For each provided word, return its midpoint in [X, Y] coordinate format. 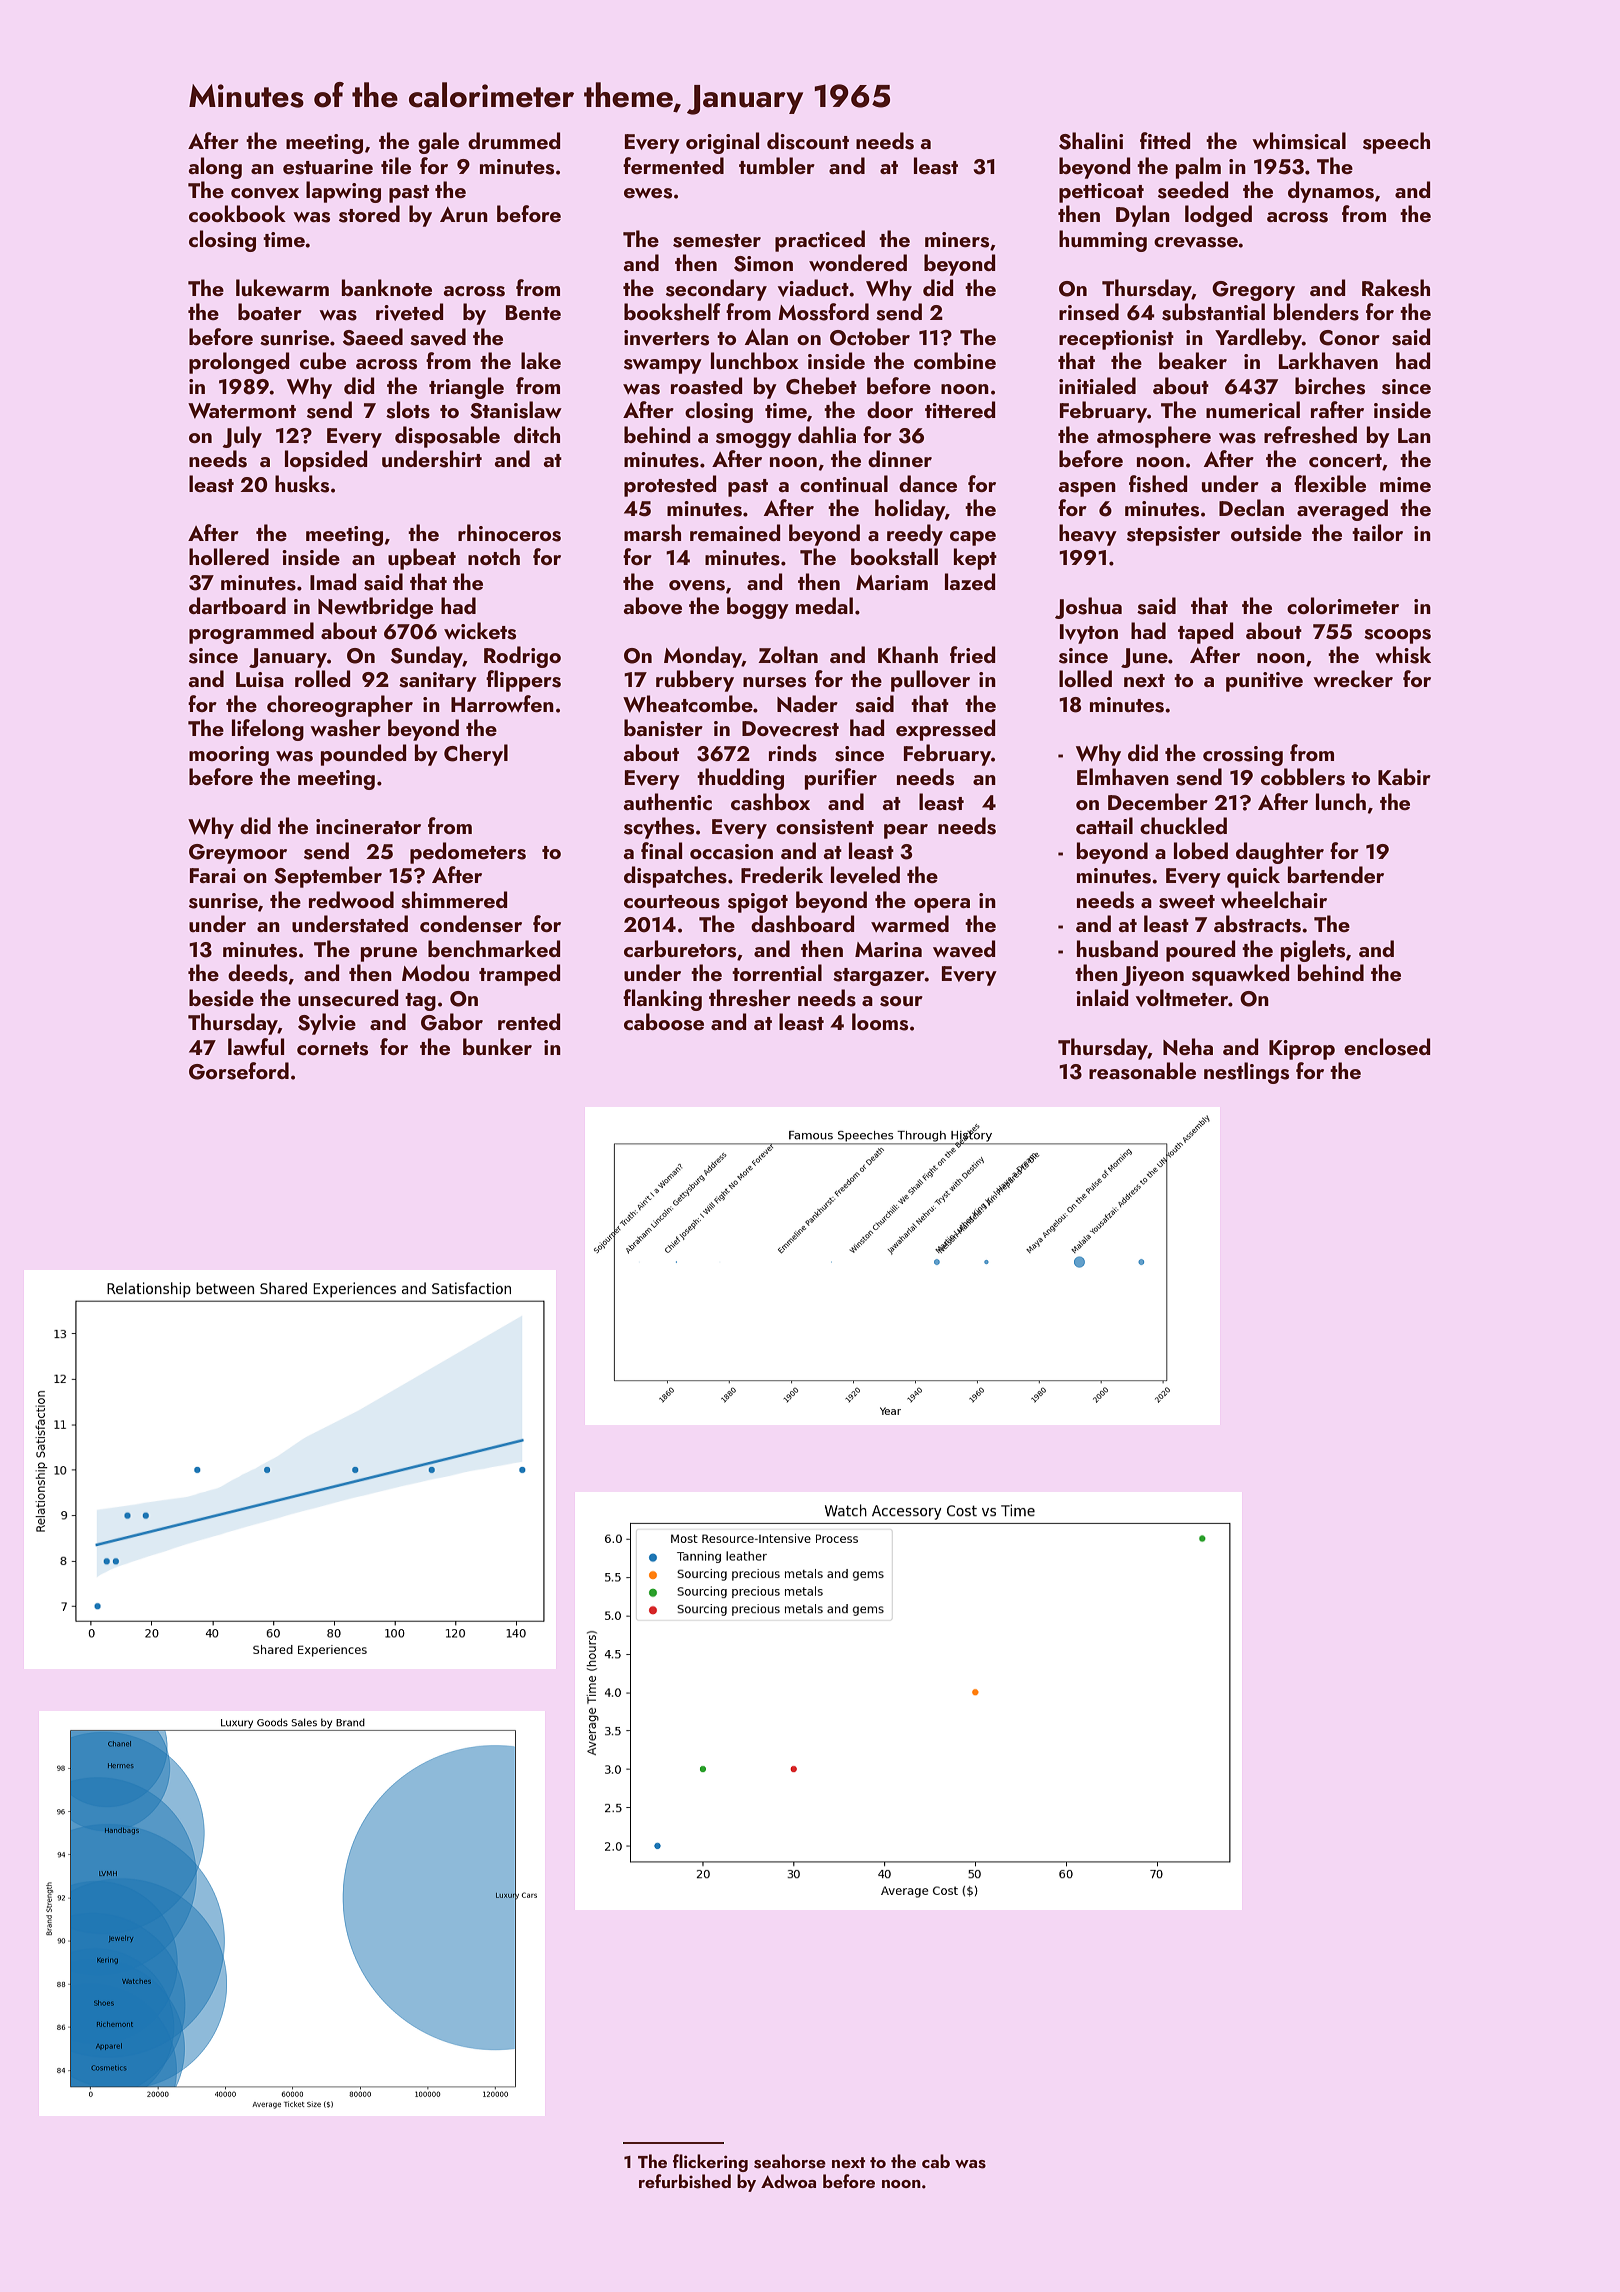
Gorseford [239, 1071]
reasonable [1142, 1071]
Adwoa [788, 2181]
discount [808, 141]
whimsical [1299, 141]
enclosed [1387, 1047]
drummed [514, 140]
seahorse [790, 2161]
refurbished [685, 2181]
